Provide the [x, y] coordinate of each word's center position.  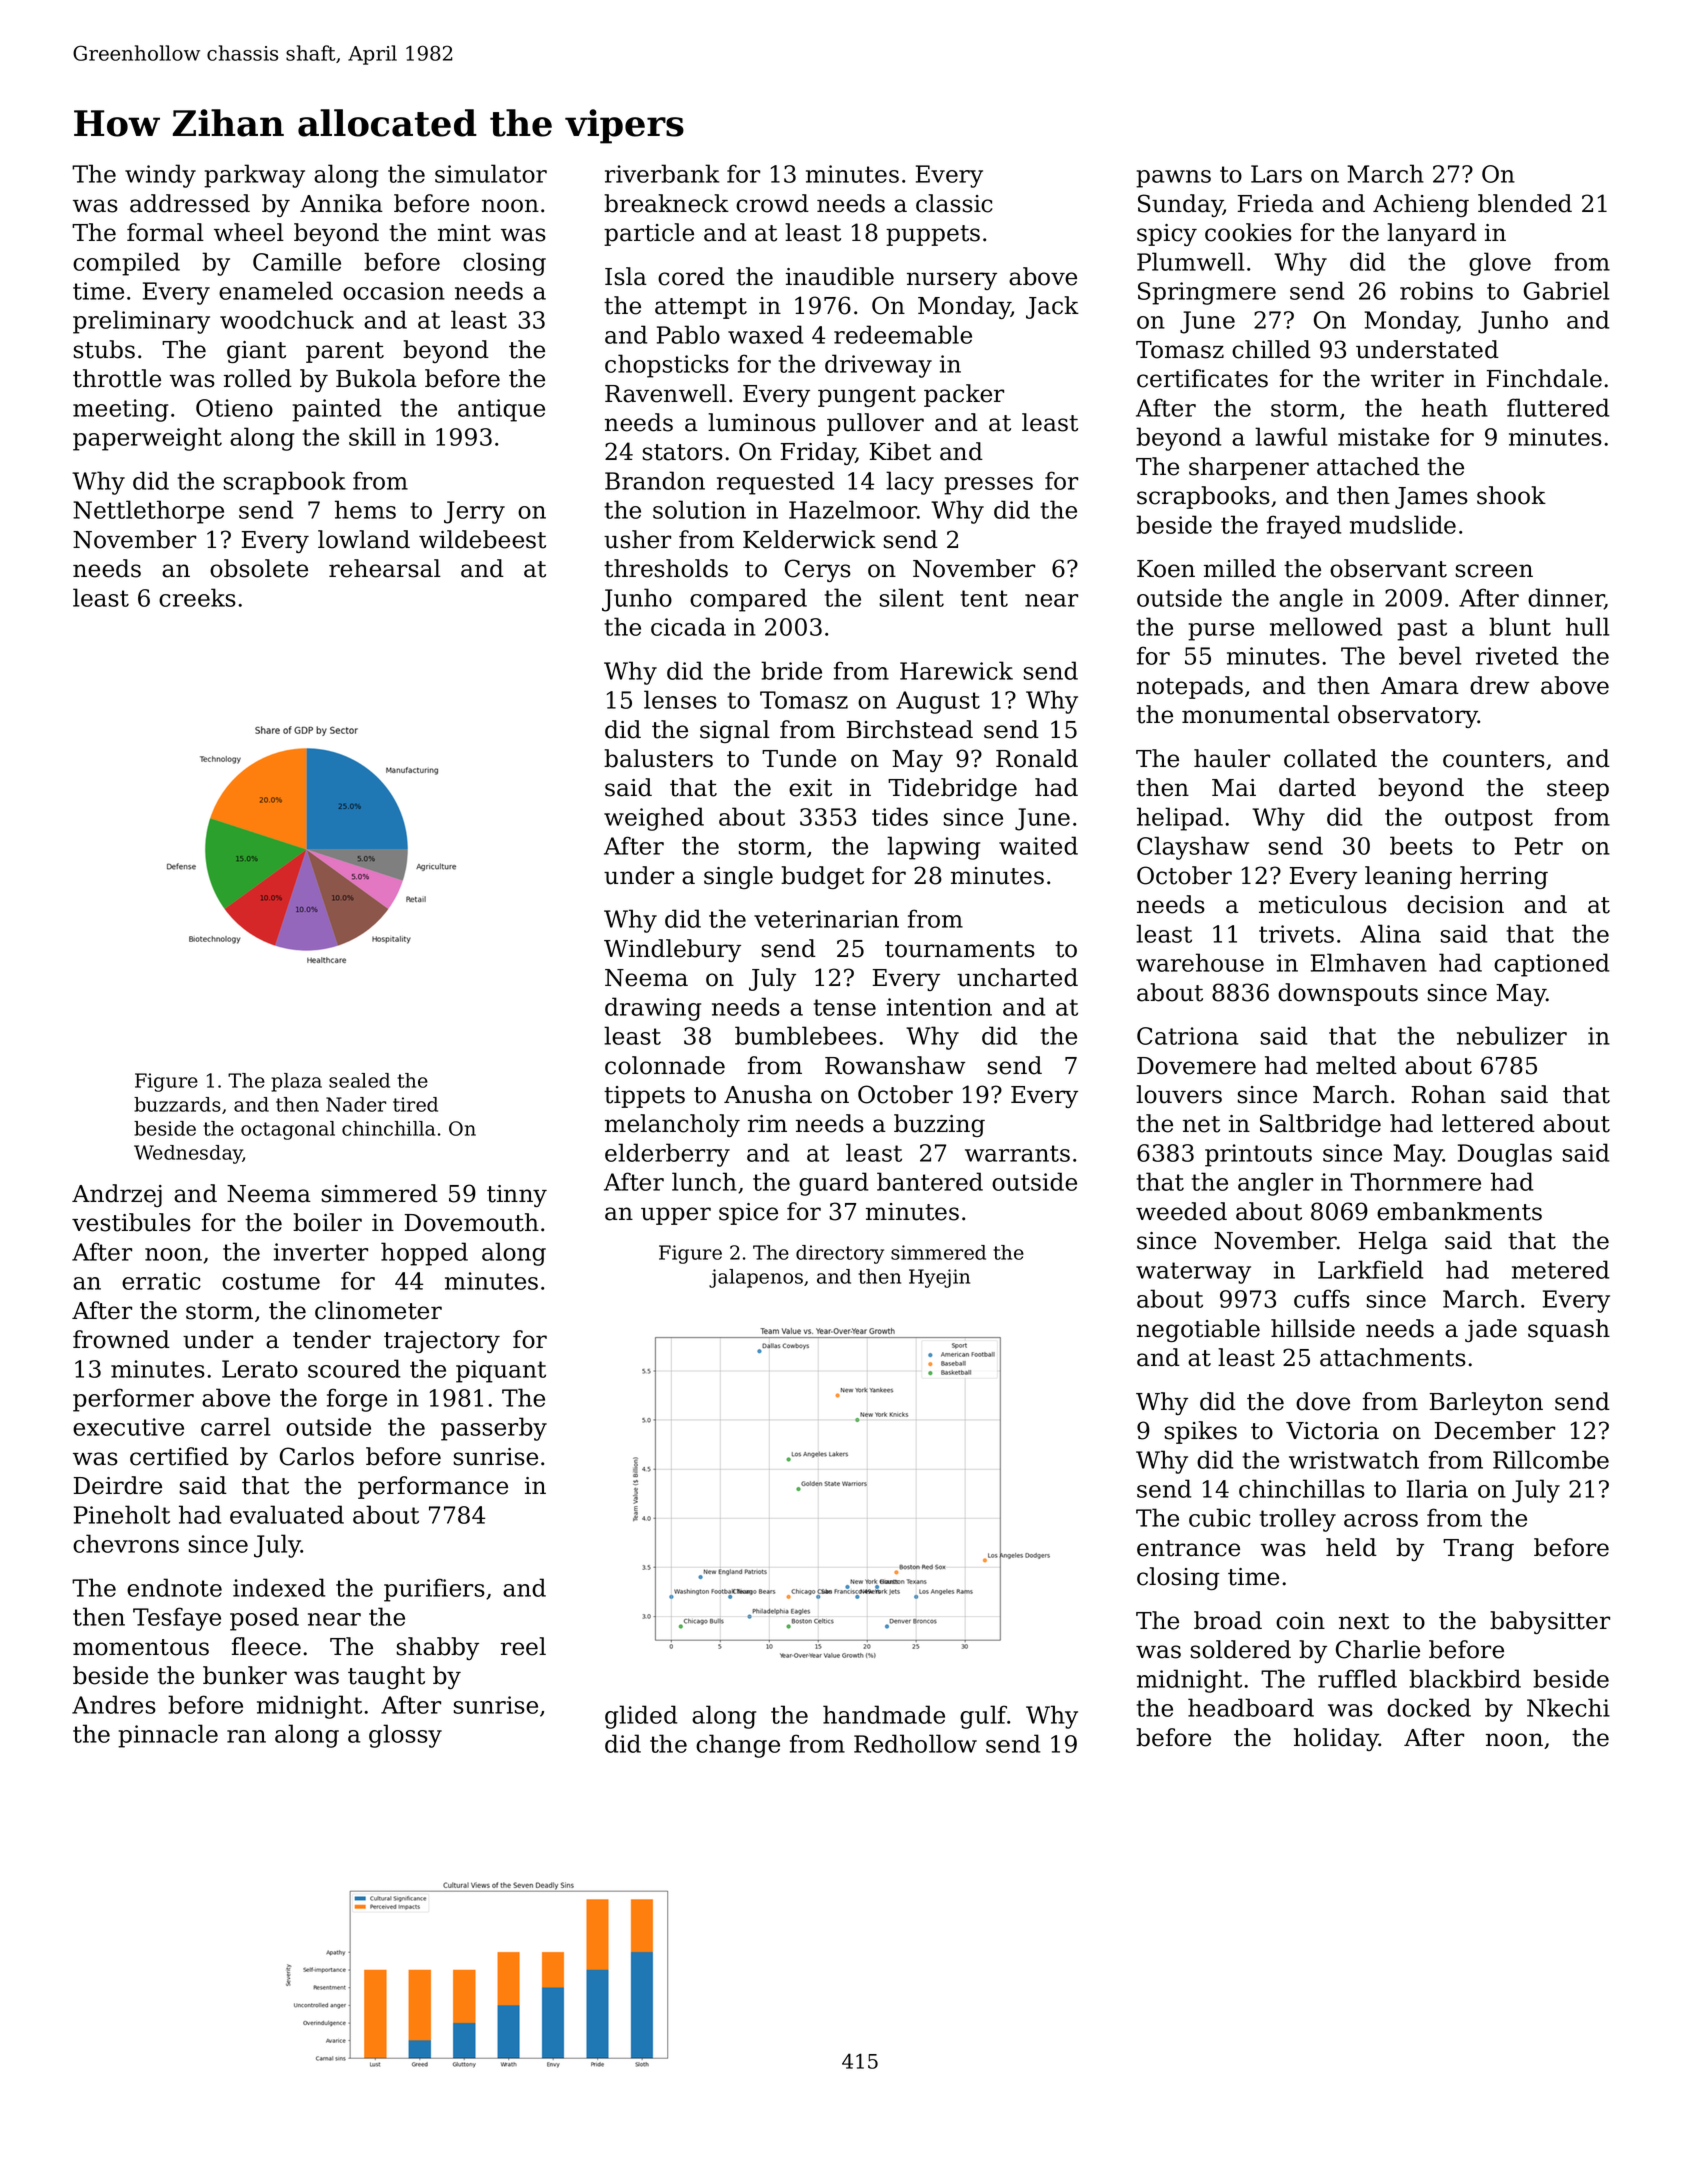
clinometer [378, 1310]
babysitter [1550, 1622]
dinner [1566, 598]
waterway [1193, 1273]
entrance [1188, 1548]
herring [1504, 877]
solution [699, 509]
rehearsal [385, 568]
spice [748, 1214]
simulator [491, 173]
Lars [1276, 174]
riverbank [662, 173]
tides [900, 816]
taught [386, 1677]
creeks [197, 597]
